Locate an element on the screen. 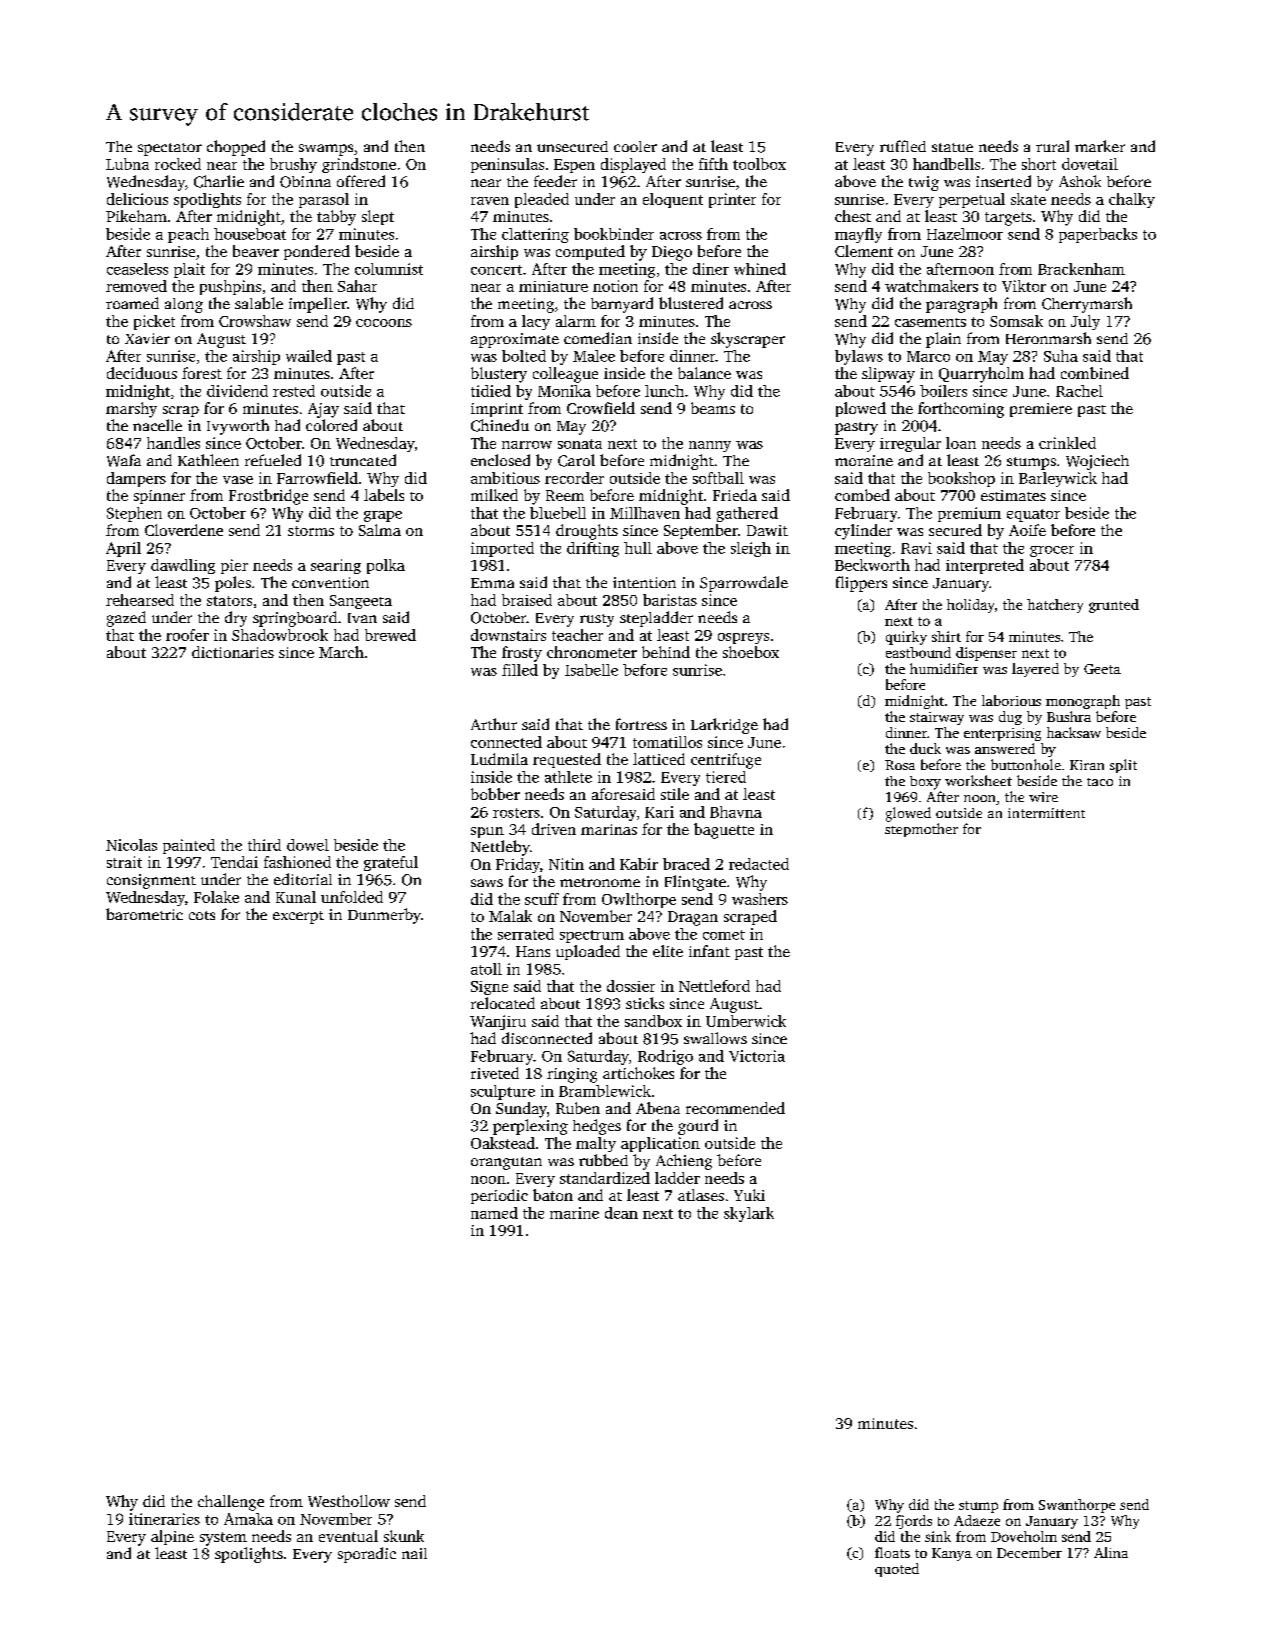  system is located at coordinates (223, 1539).
